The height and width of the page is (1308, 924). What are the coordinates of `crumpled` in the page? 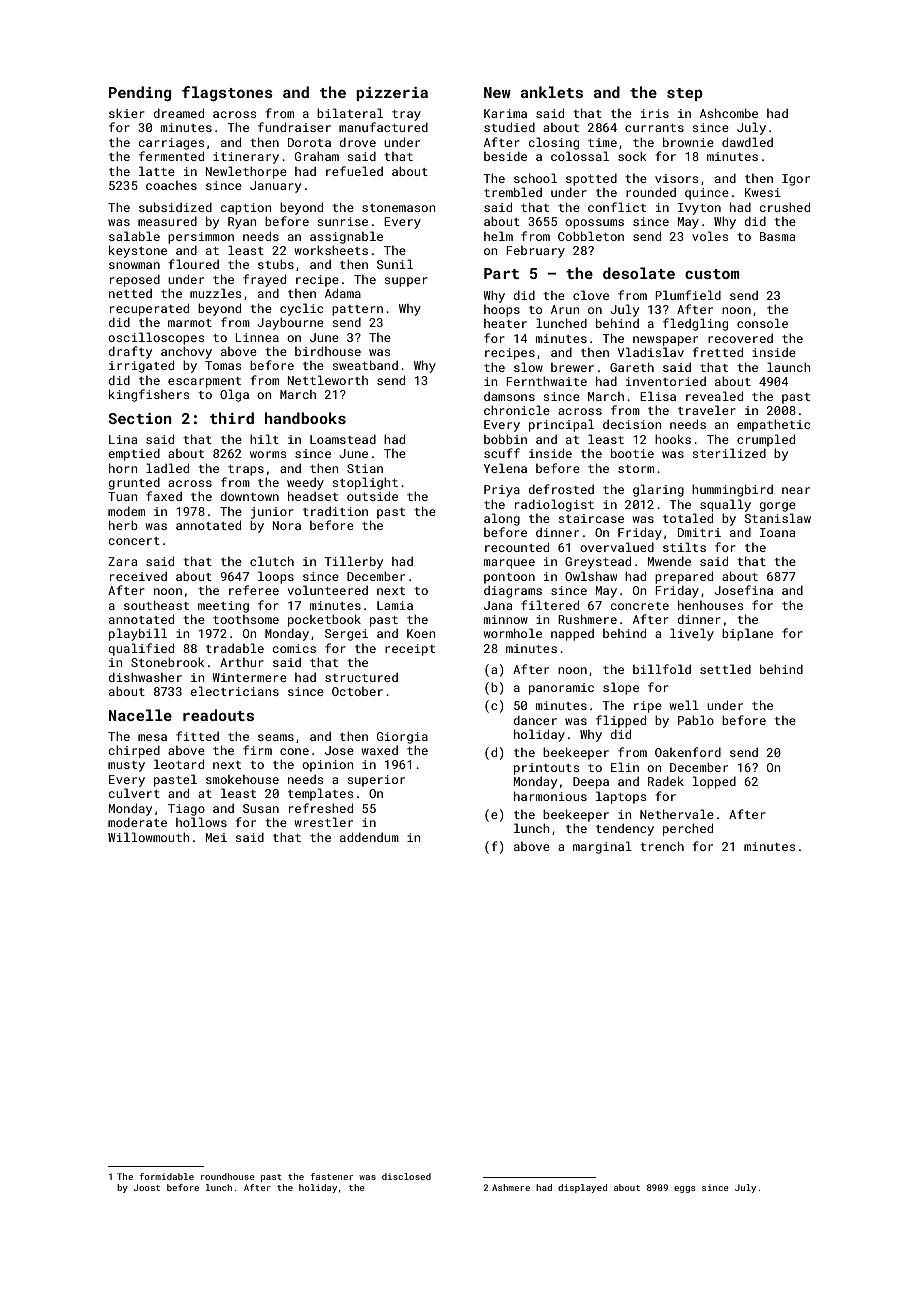 It's located at (766, 440).
